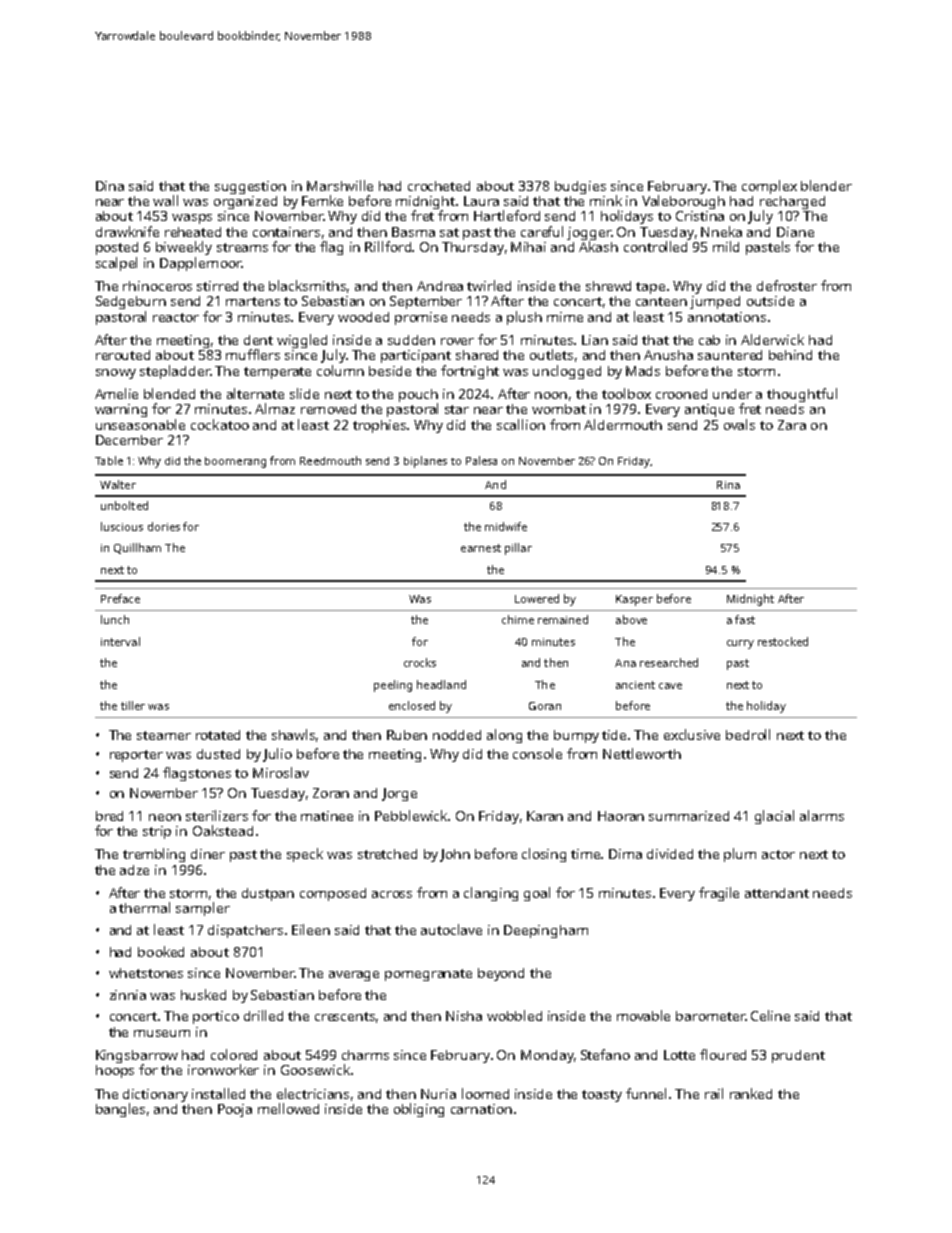  What do you see at coordinates (481, 460) in the document?
I see `Palesa` at bounding box center [481, 460].
